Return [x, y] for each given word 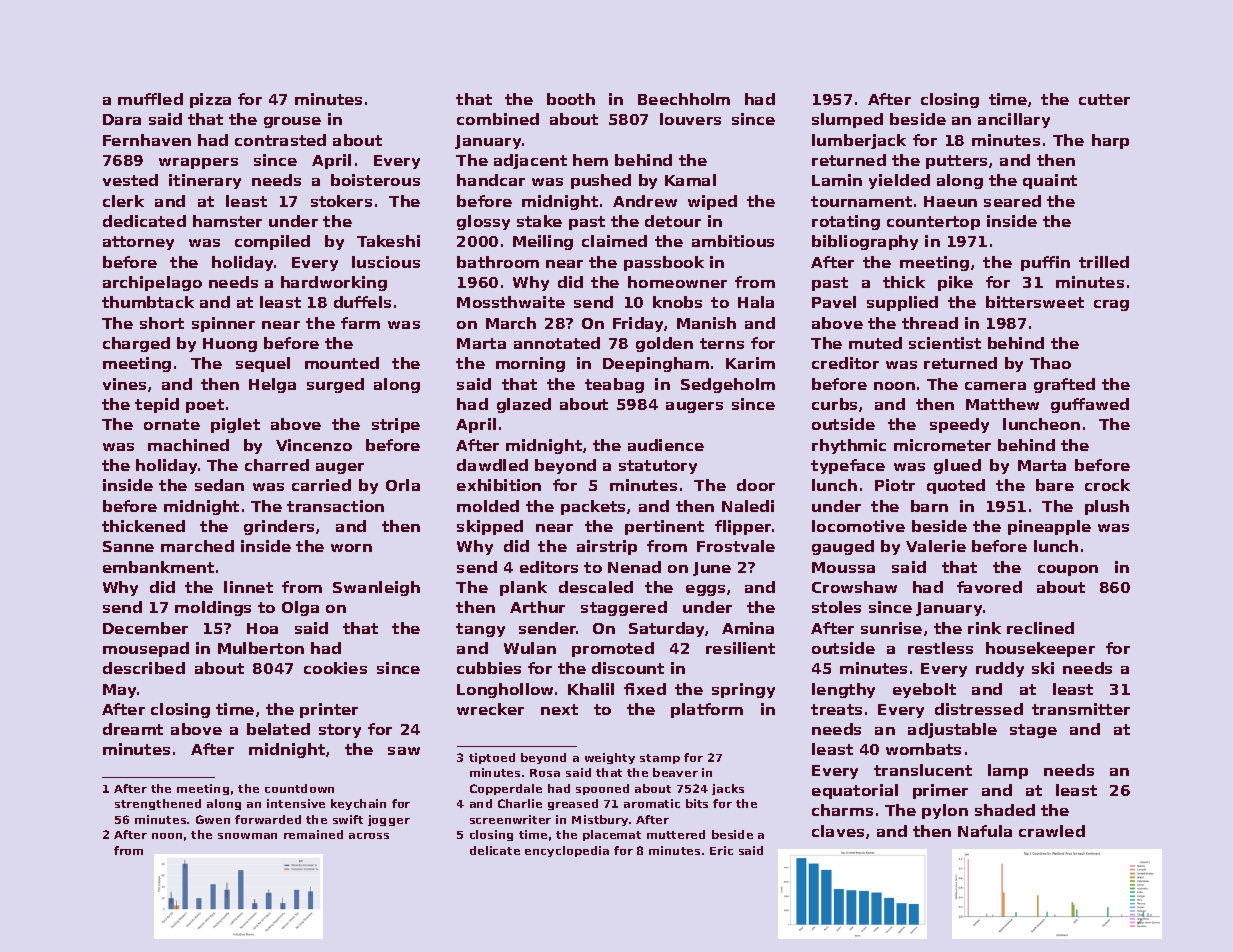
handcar [491, 180]
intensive [296, 803]
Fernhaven [147, 140]
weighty [610, 758]
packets [593, 507]
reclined [1040, 628]
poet [205, 406]
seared [1012, 201]
